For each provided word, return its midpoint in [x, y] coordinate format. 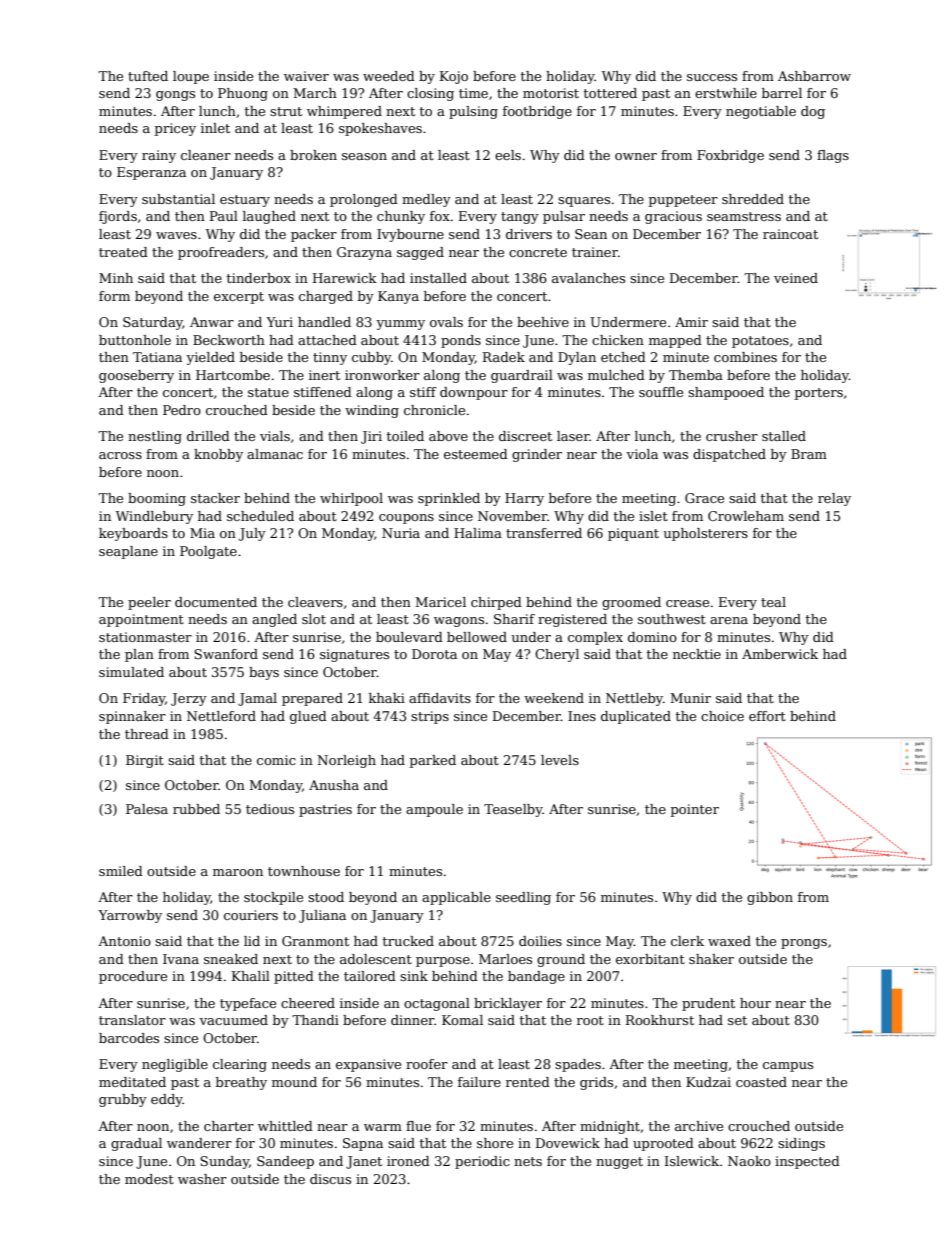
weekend [554, 698]
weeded [389, 76]
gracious [673, 217]
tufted [148, 76]
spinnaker [132, 717]
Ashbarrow [814, 76]
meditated [132, 1082]
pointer [695, 810]
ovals [446, 322]
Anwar [212, 322]
